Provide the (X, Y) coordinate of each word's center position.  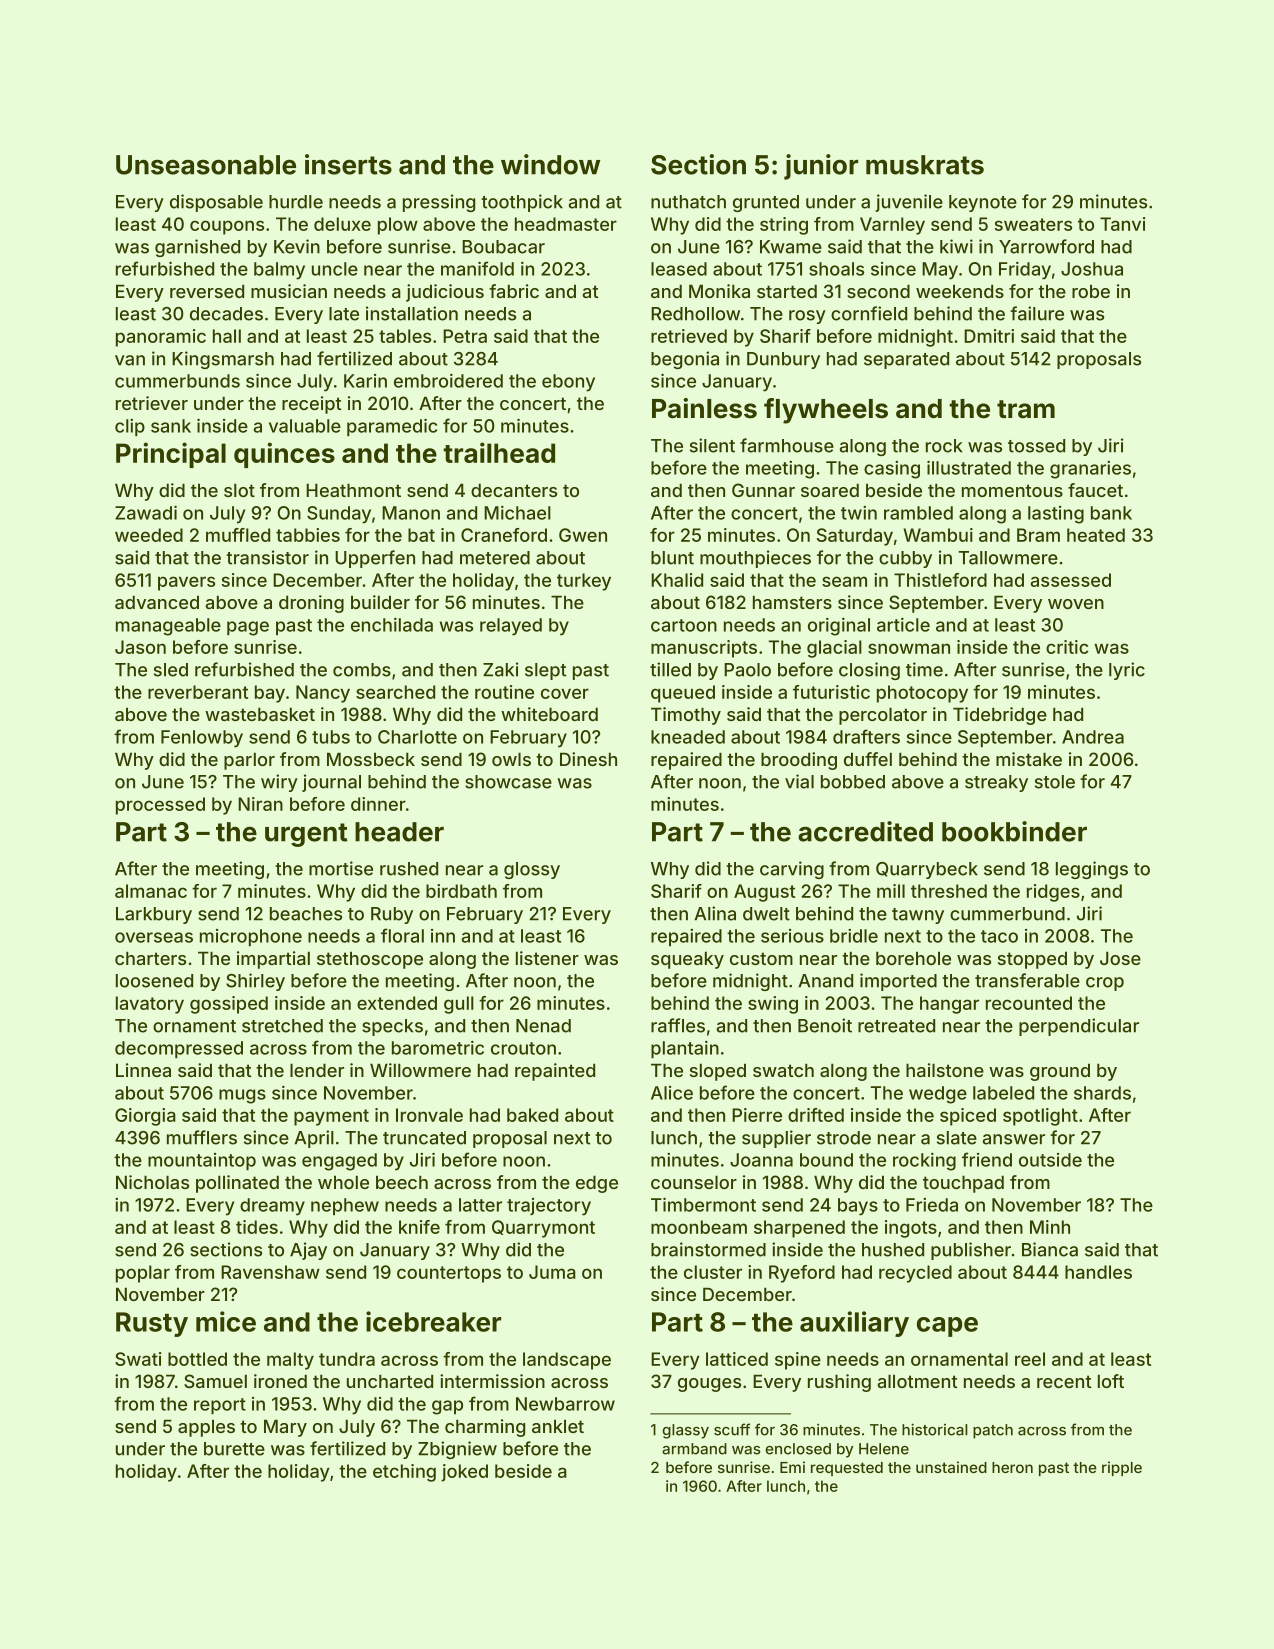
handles (1098, 1272)
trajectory (549, 1207)
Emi (792, 1467)
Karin (365, 381)
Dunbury (783, 360)
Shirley (255, 982)
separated (906, 360)
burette (234, 1449)
